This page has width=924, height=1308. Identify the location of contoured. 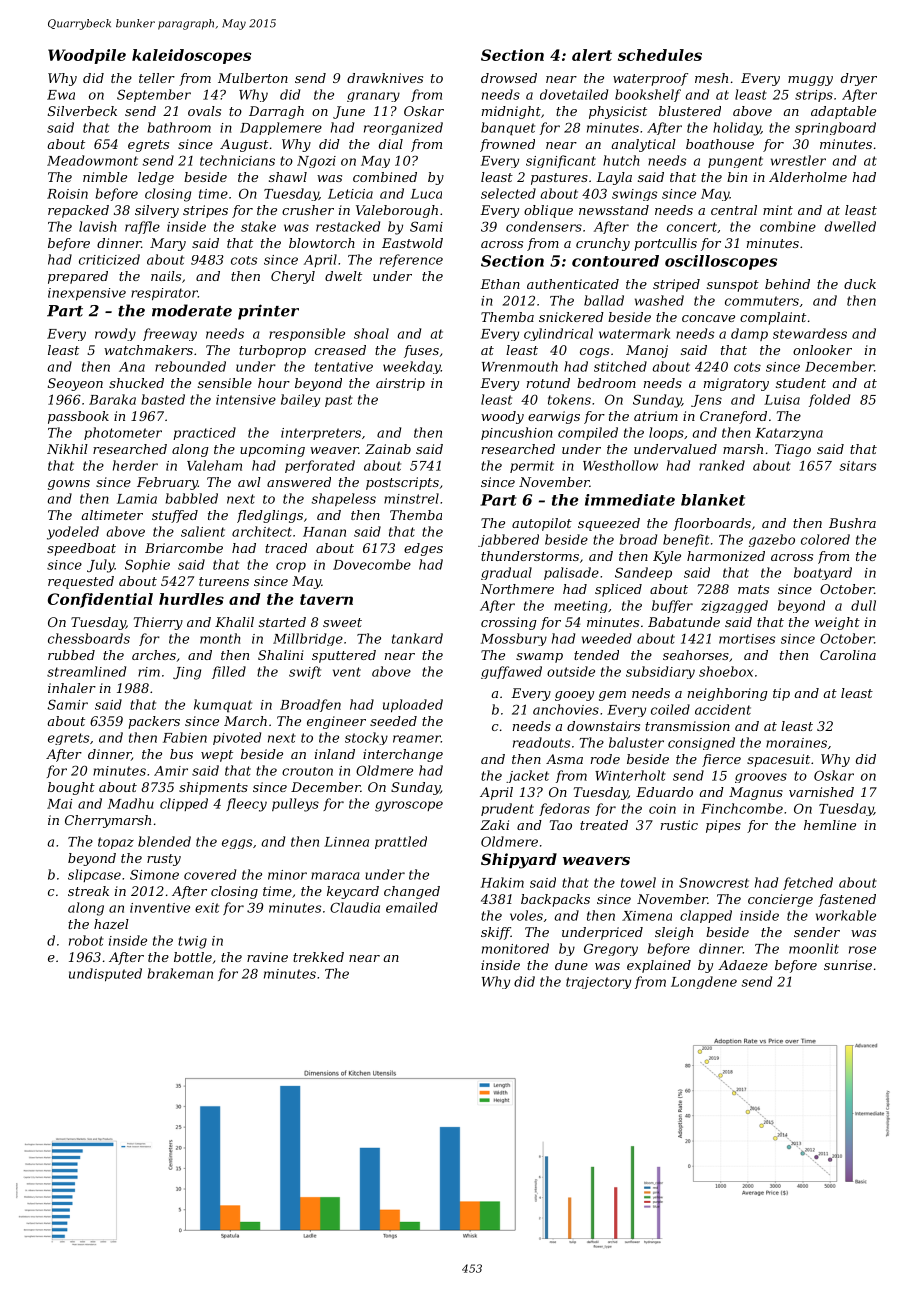
(615, 261).
